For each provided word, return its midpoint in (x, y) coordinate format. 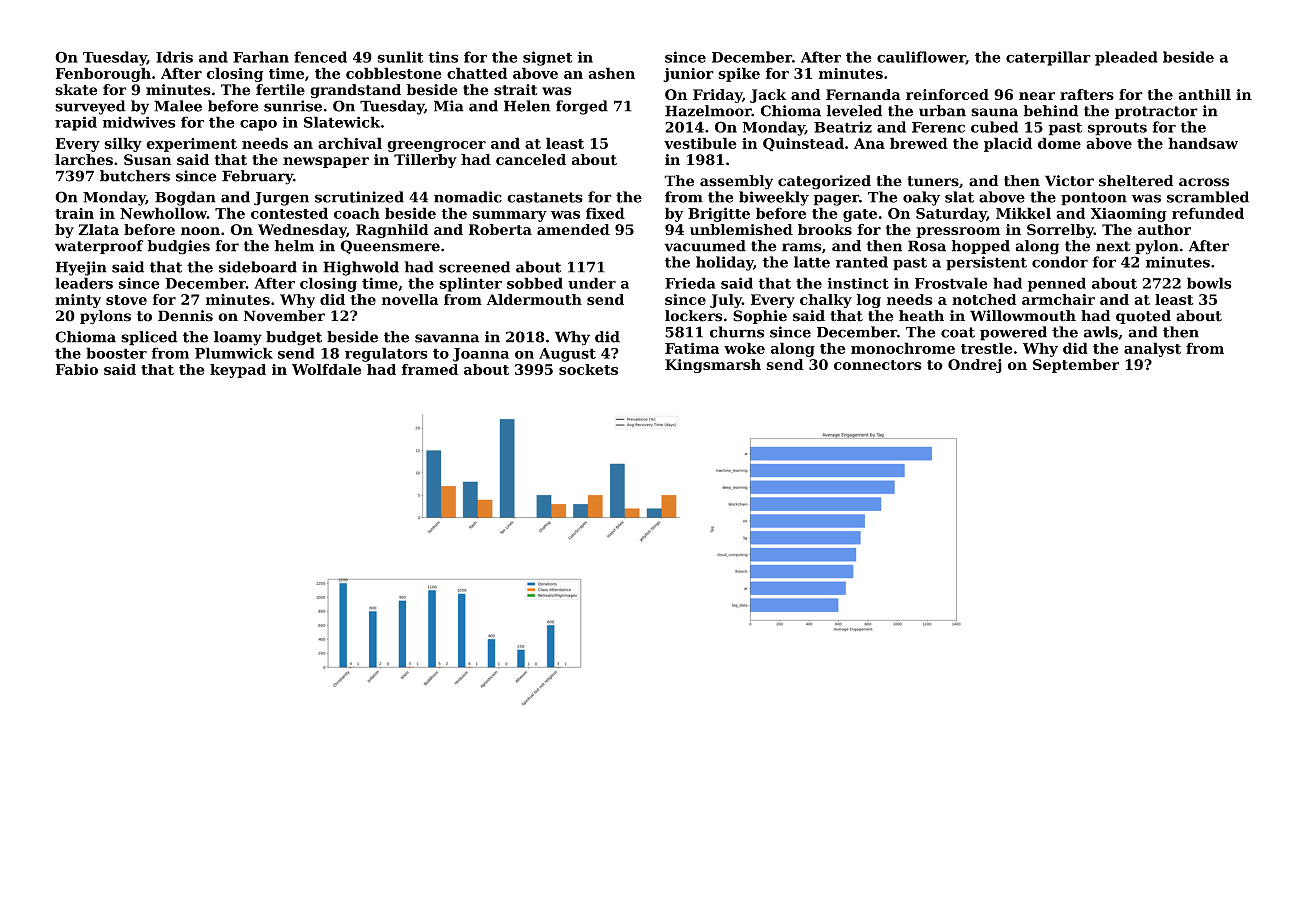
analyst (1152, 349)
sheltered (1136, 181)
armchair (1058, 299)
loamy (238, 338)
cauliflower (921, 58)
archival (350, 143)
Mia (449, 106)
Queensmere (390, 247)
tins (443, 57)
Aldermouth (534, 299)
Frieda (690, 283)
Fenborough (103, 74)
